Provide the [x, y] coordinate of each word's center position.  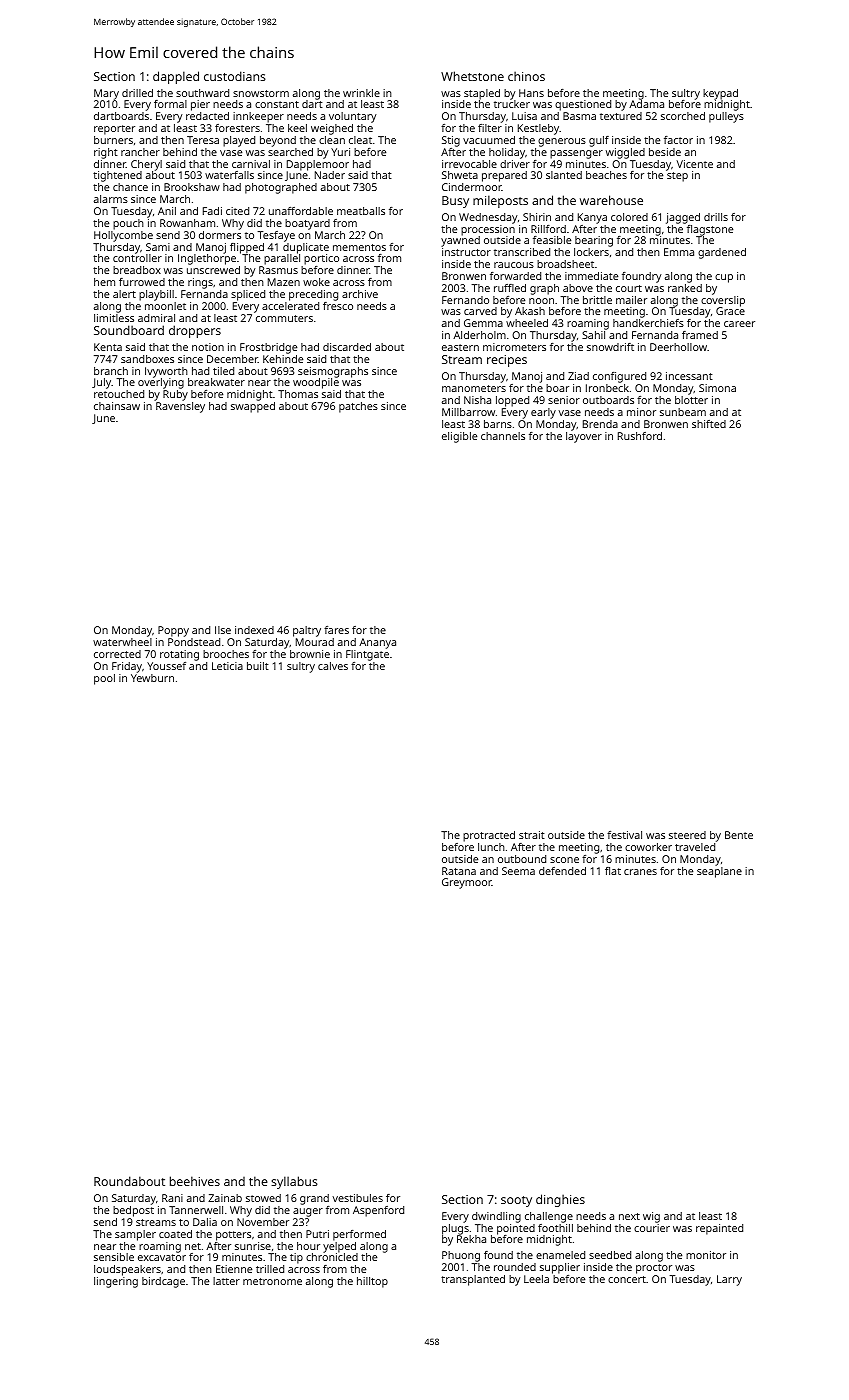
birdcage [163, 1282]
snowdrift [610, 347]
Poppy [173, 631]
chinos [526, 76]
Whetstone [472, 76]
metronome [272, 1281]
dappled [176, 77]
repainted [719, 1229]
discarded [347, 347]
